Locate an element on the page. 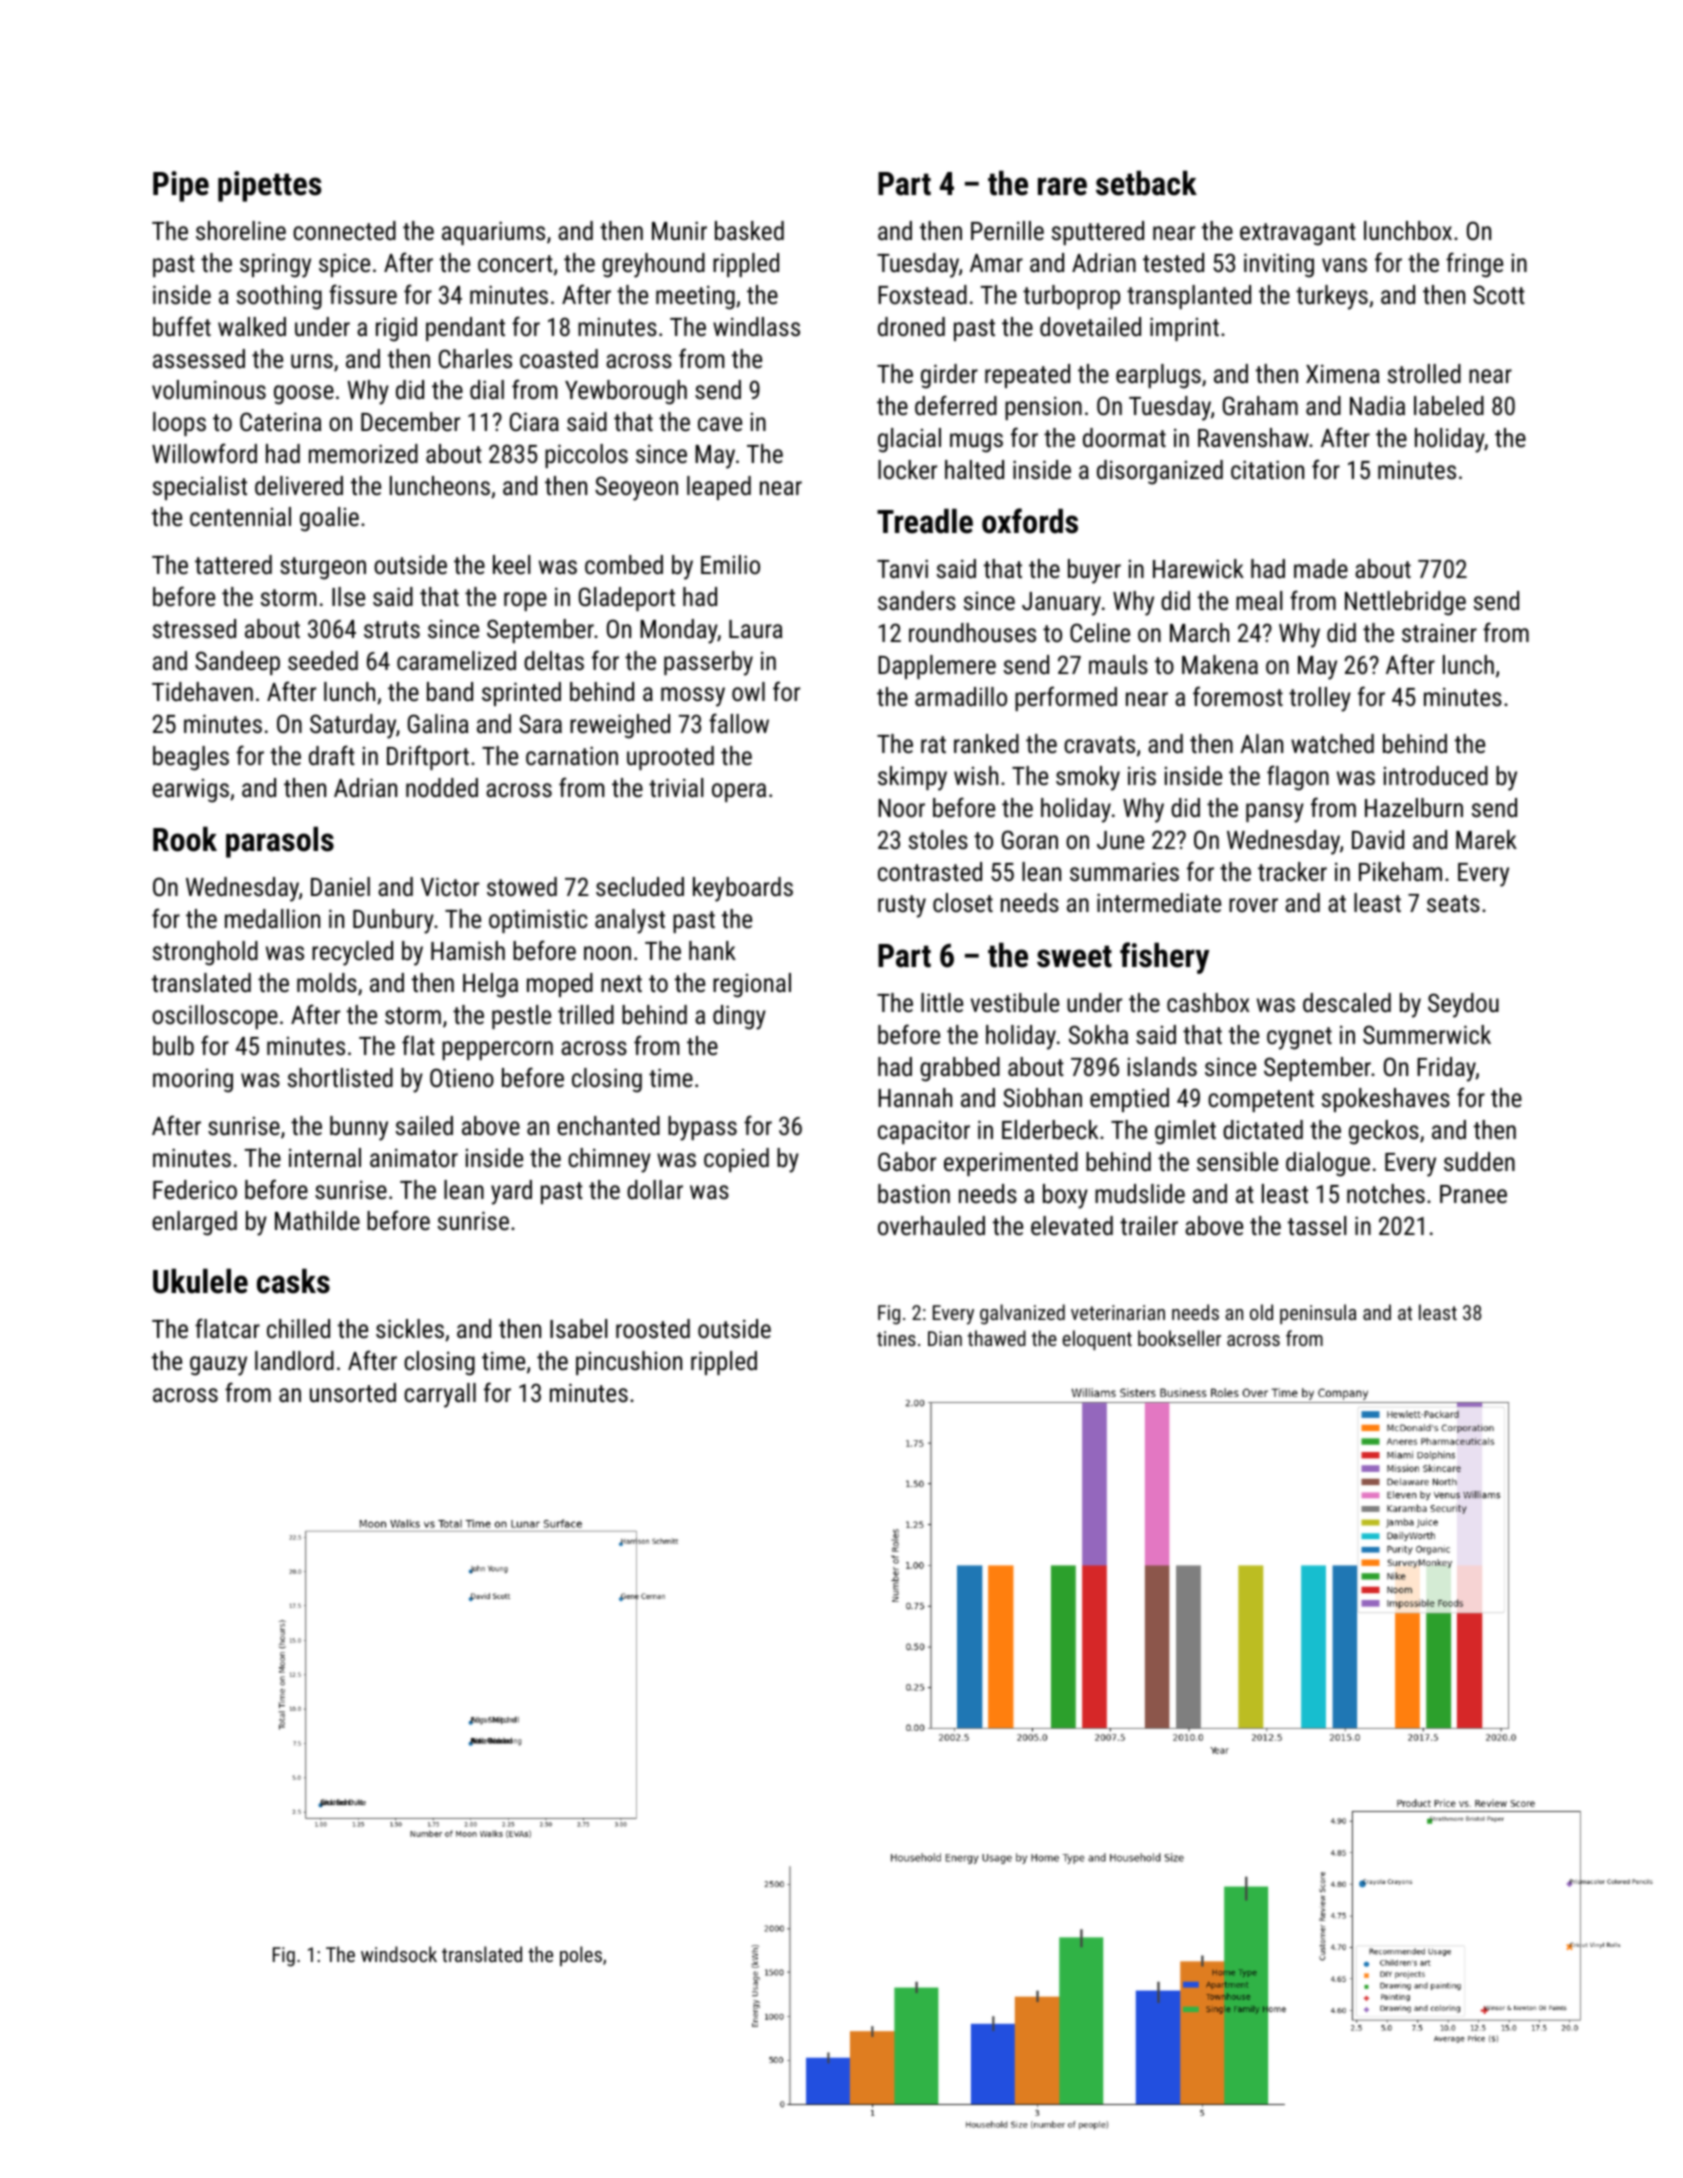 The height and width of the document is (2178, 1683). enlarged is located at coordinates (194, 1223).
